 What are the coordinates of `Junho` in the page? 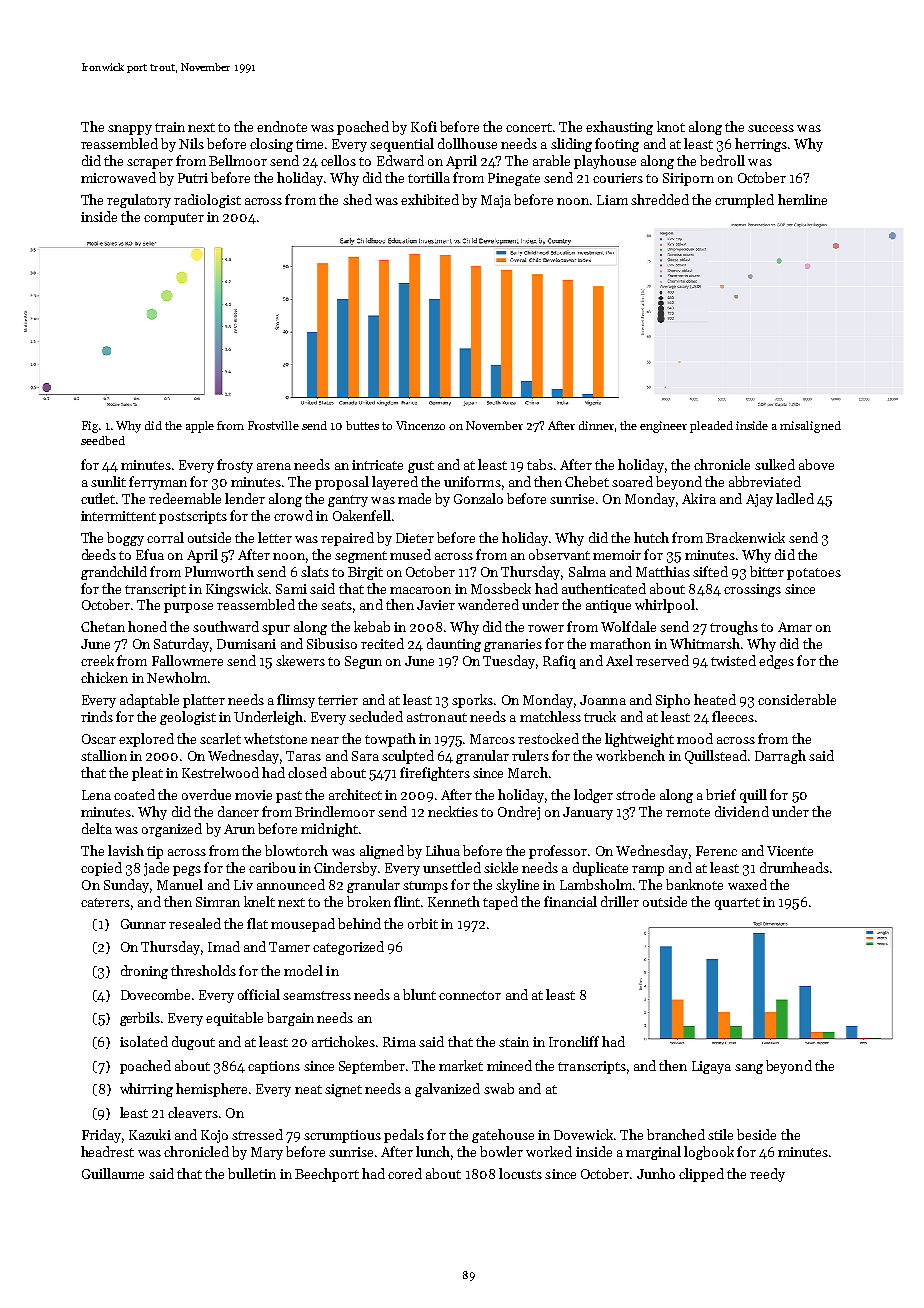 It's located at (656, 1173).
